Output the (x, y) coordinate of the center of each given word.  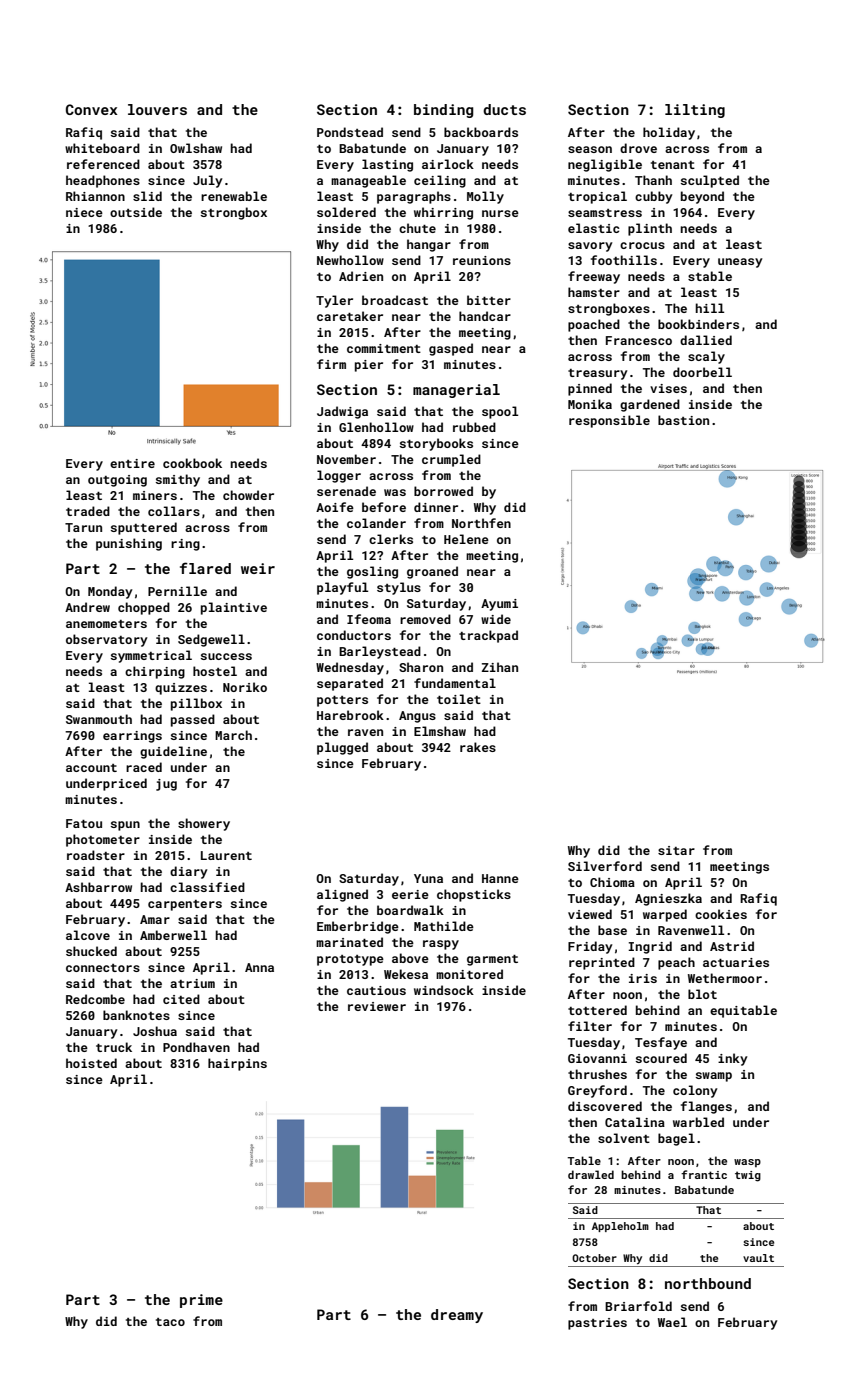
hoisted (91, 1063)
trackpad (488, 636)
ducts (504, 109)
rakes (478, 747)
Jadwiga (342, 412)
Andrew (87, 607)
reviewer (377, 1006)
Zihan (500, 667)
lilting (695, 111)
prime (201, 1301)
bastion (683, 420)
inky (733, 1059)
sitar (676, 850)
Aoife (335, 507)
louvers (157, 109)
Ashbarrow (98, 887)
